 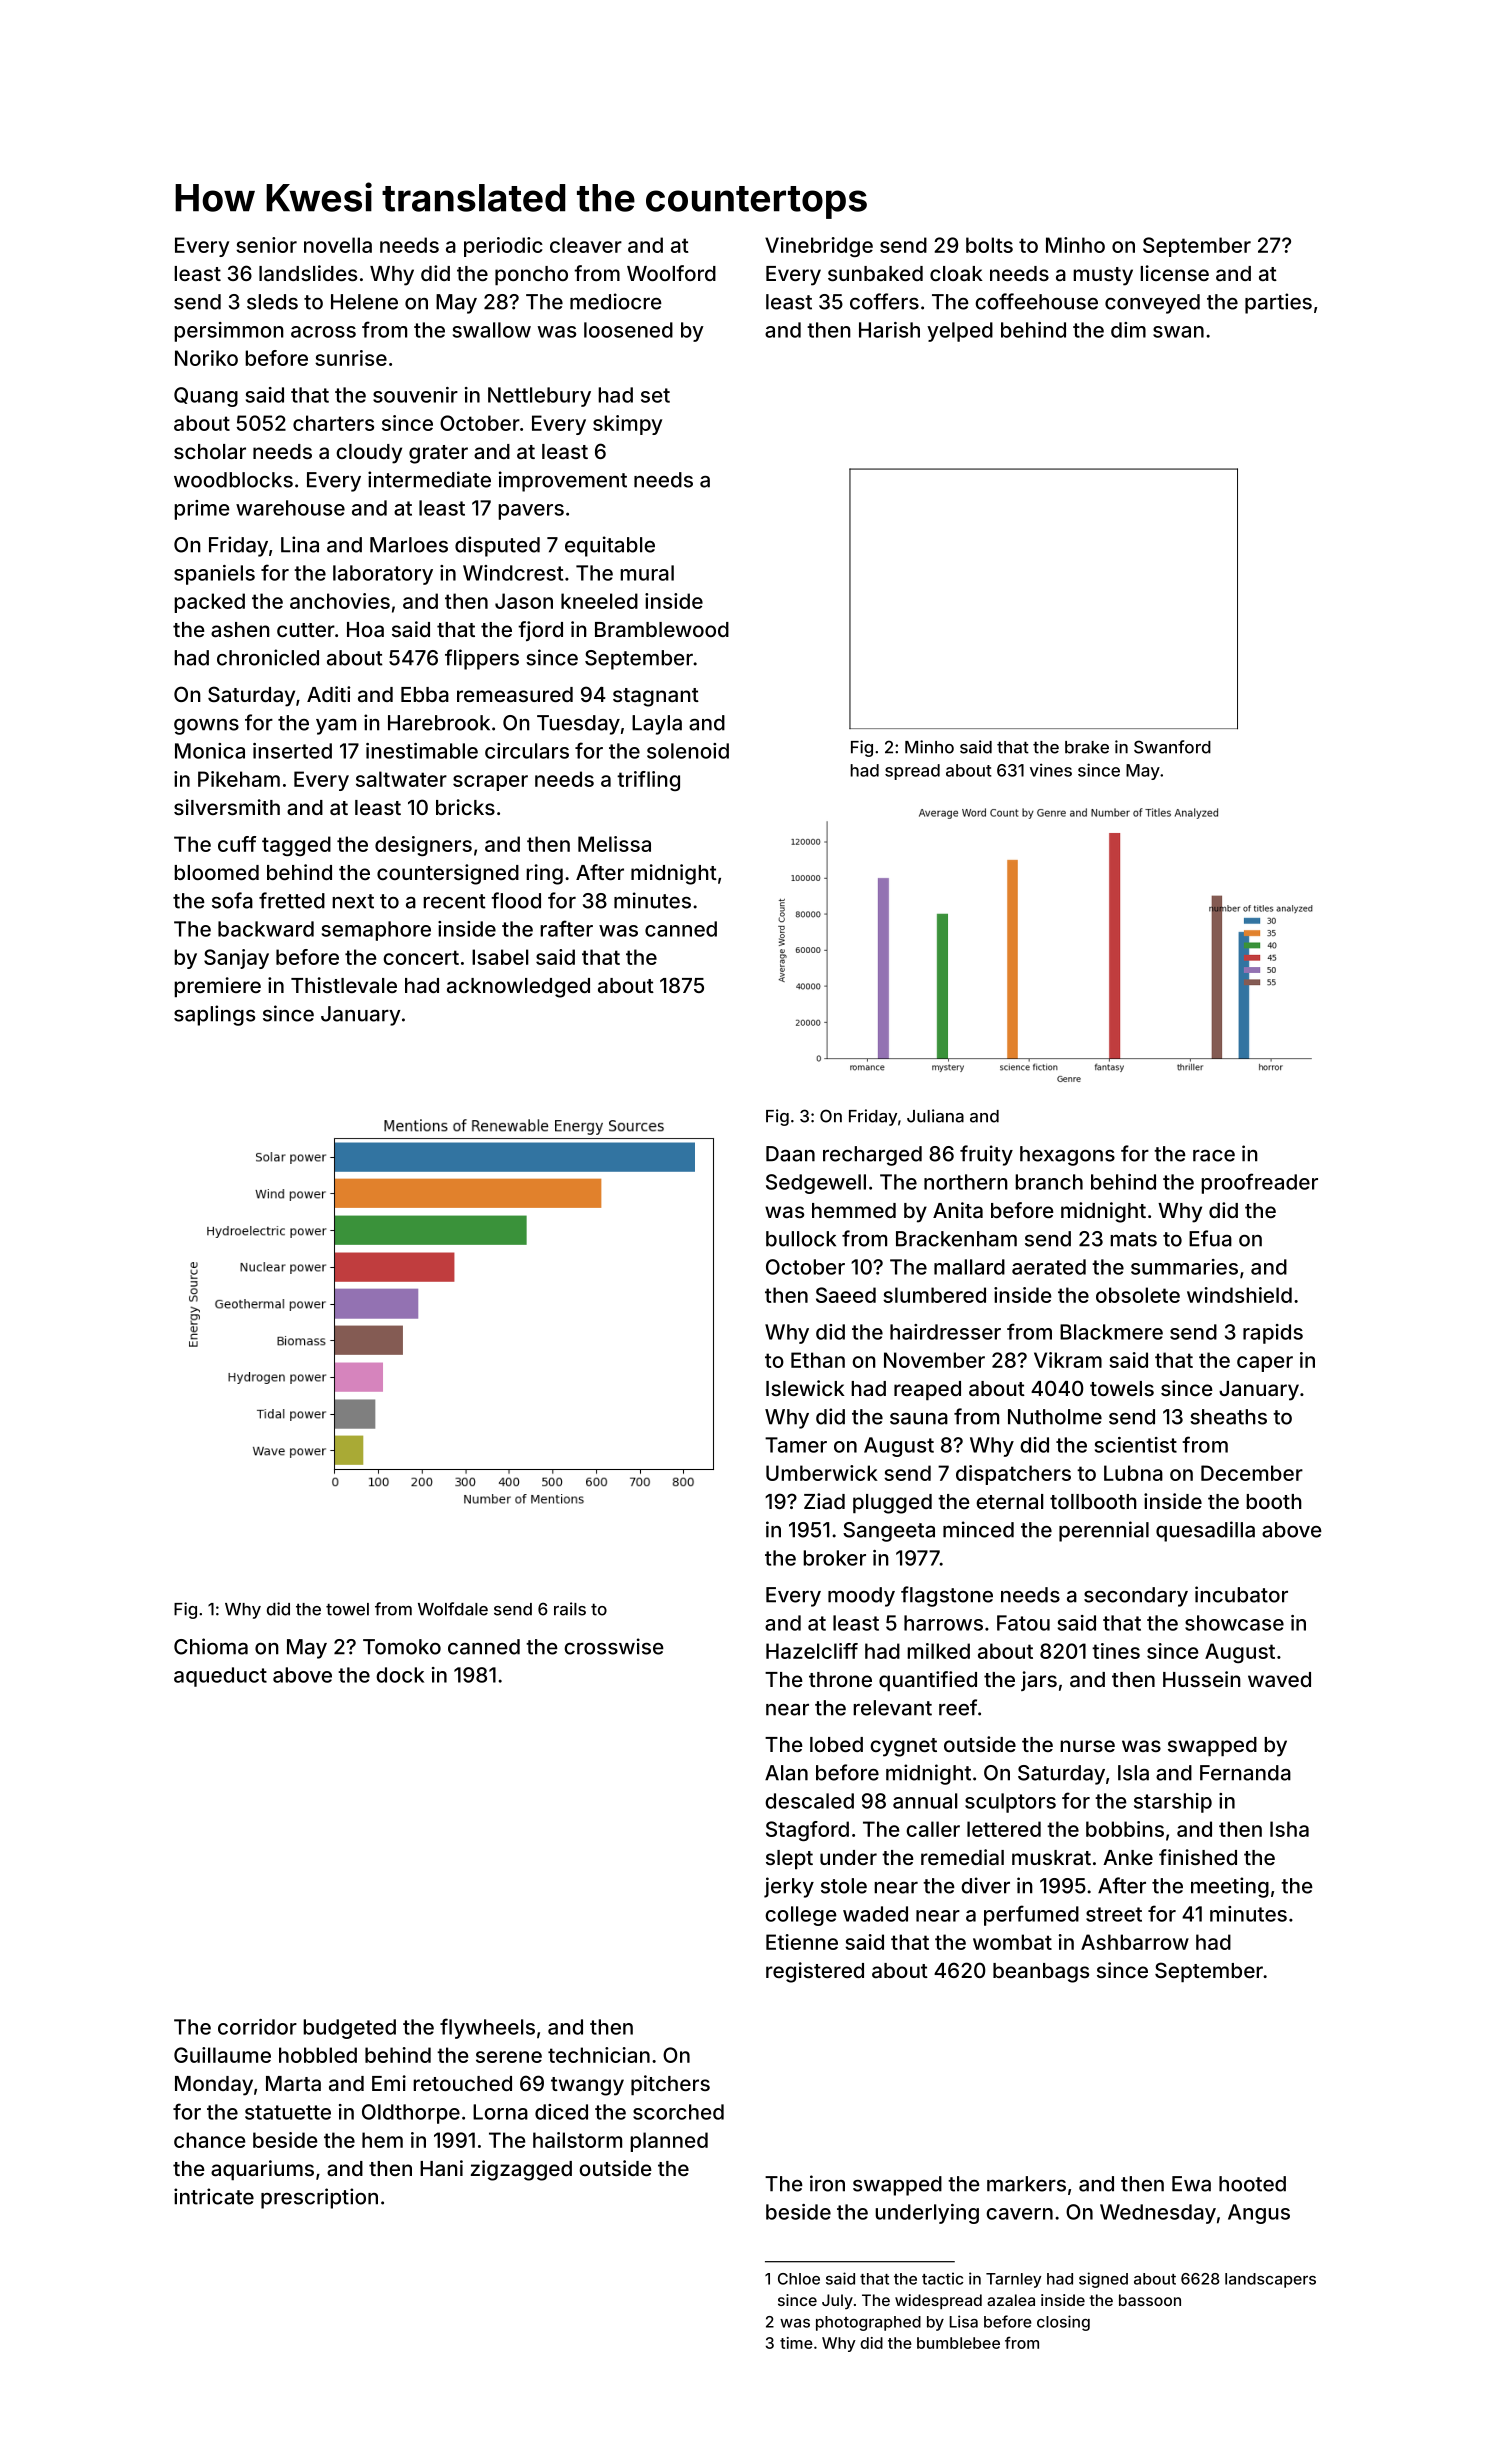 I want to click on Vinebridge, so click(x=819, y=247).
